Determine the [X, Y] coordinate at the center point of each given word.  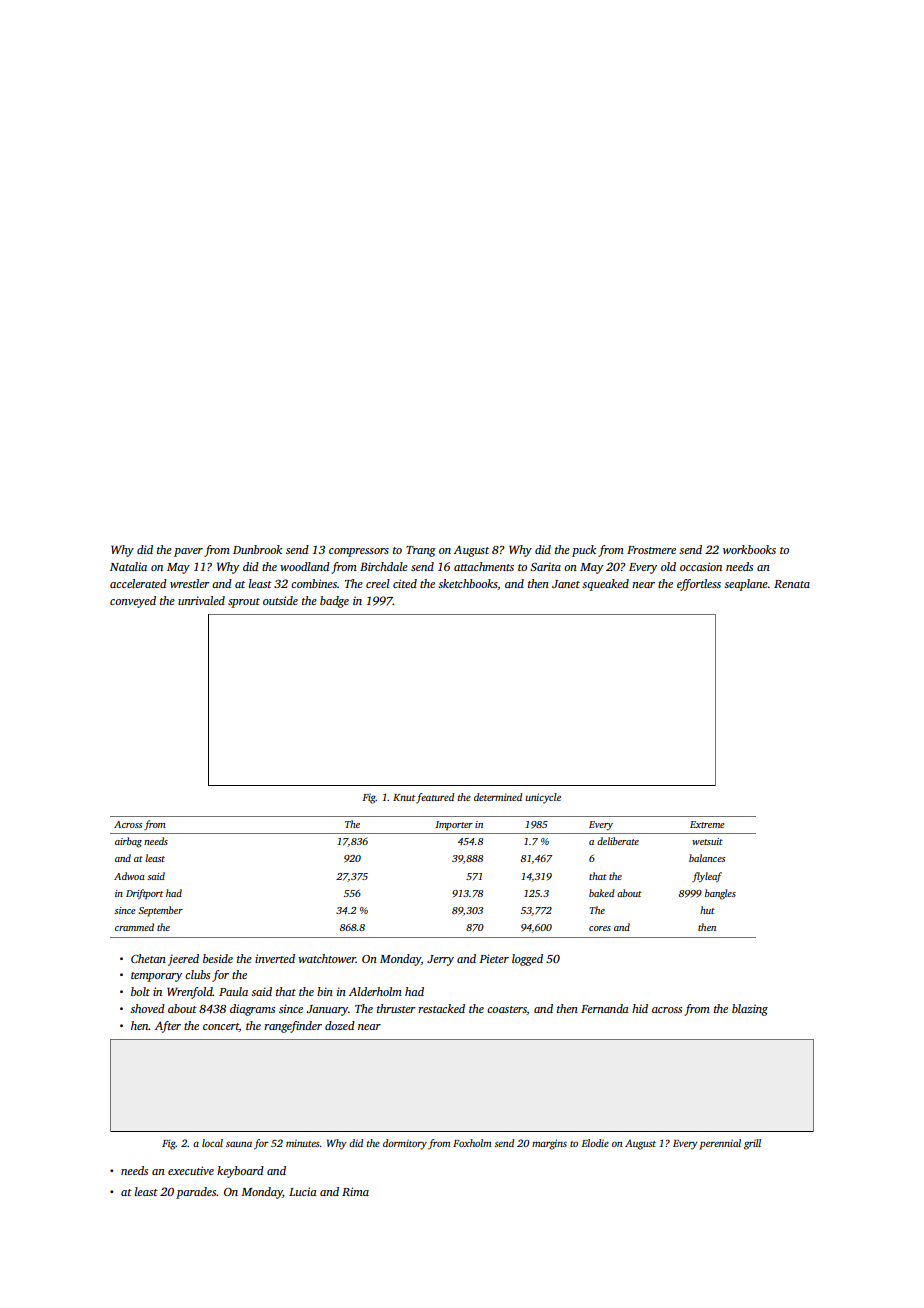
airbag [128, 842]
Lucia [303, 1191]
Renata [792, 584]
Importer [454, 826]
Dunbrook [257, 549]
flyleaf [707, 877]
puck [584, 551]
